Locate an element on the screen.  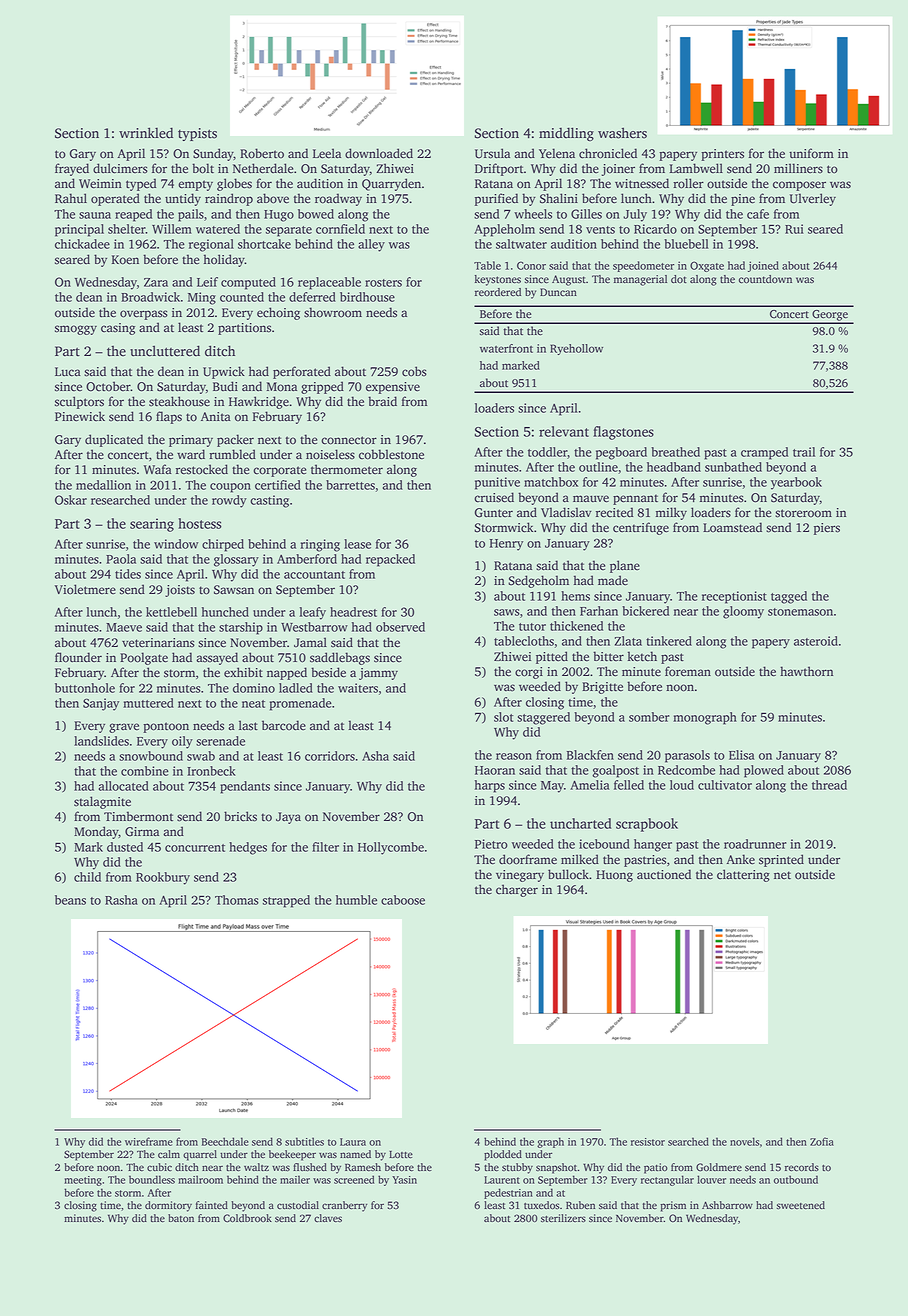
sterilizers is located at coordinates (563, 1218).
